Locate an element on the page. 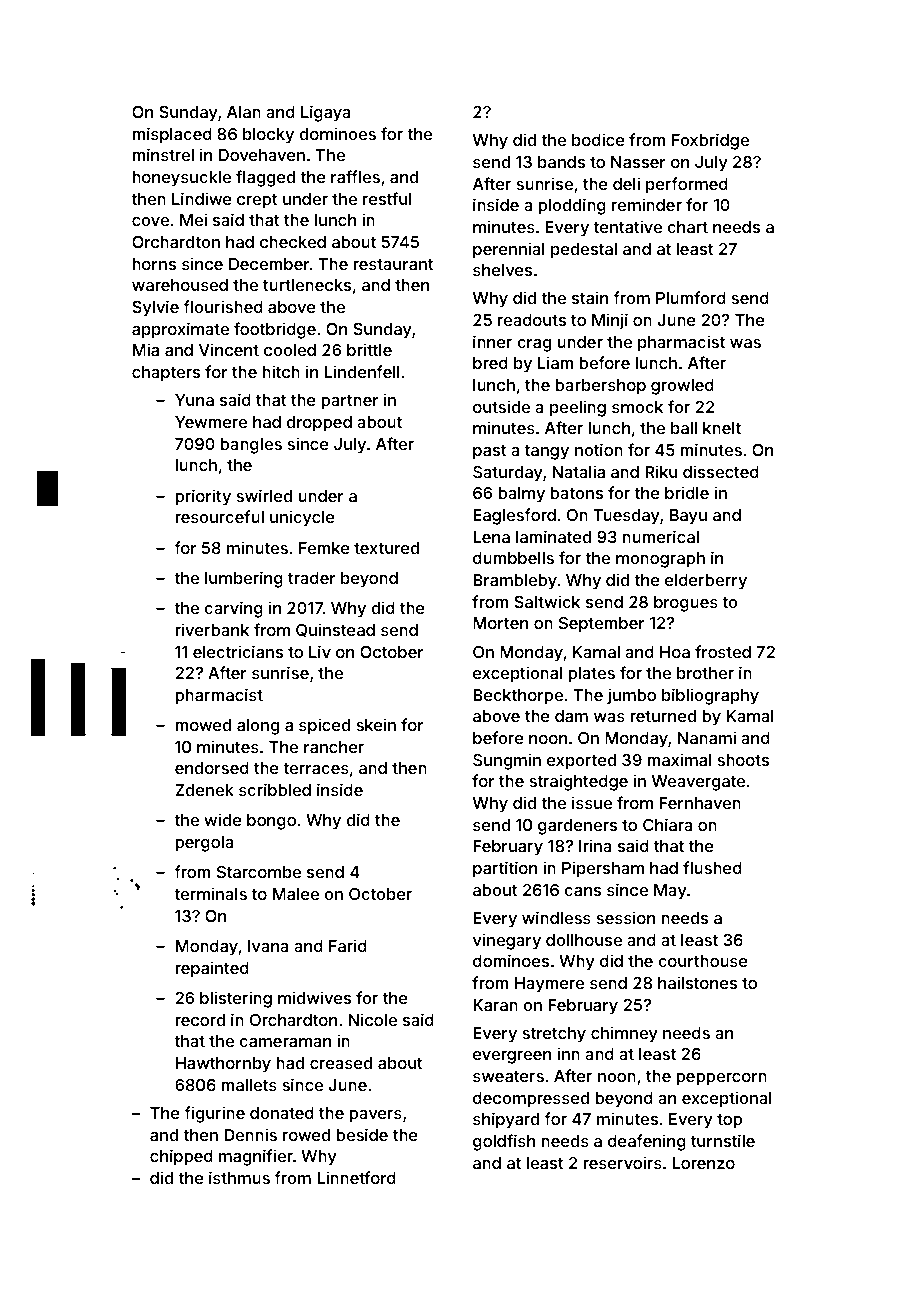 The width and height of the document is (908, 1316). Bayu is located at coordinates (688, 517).
